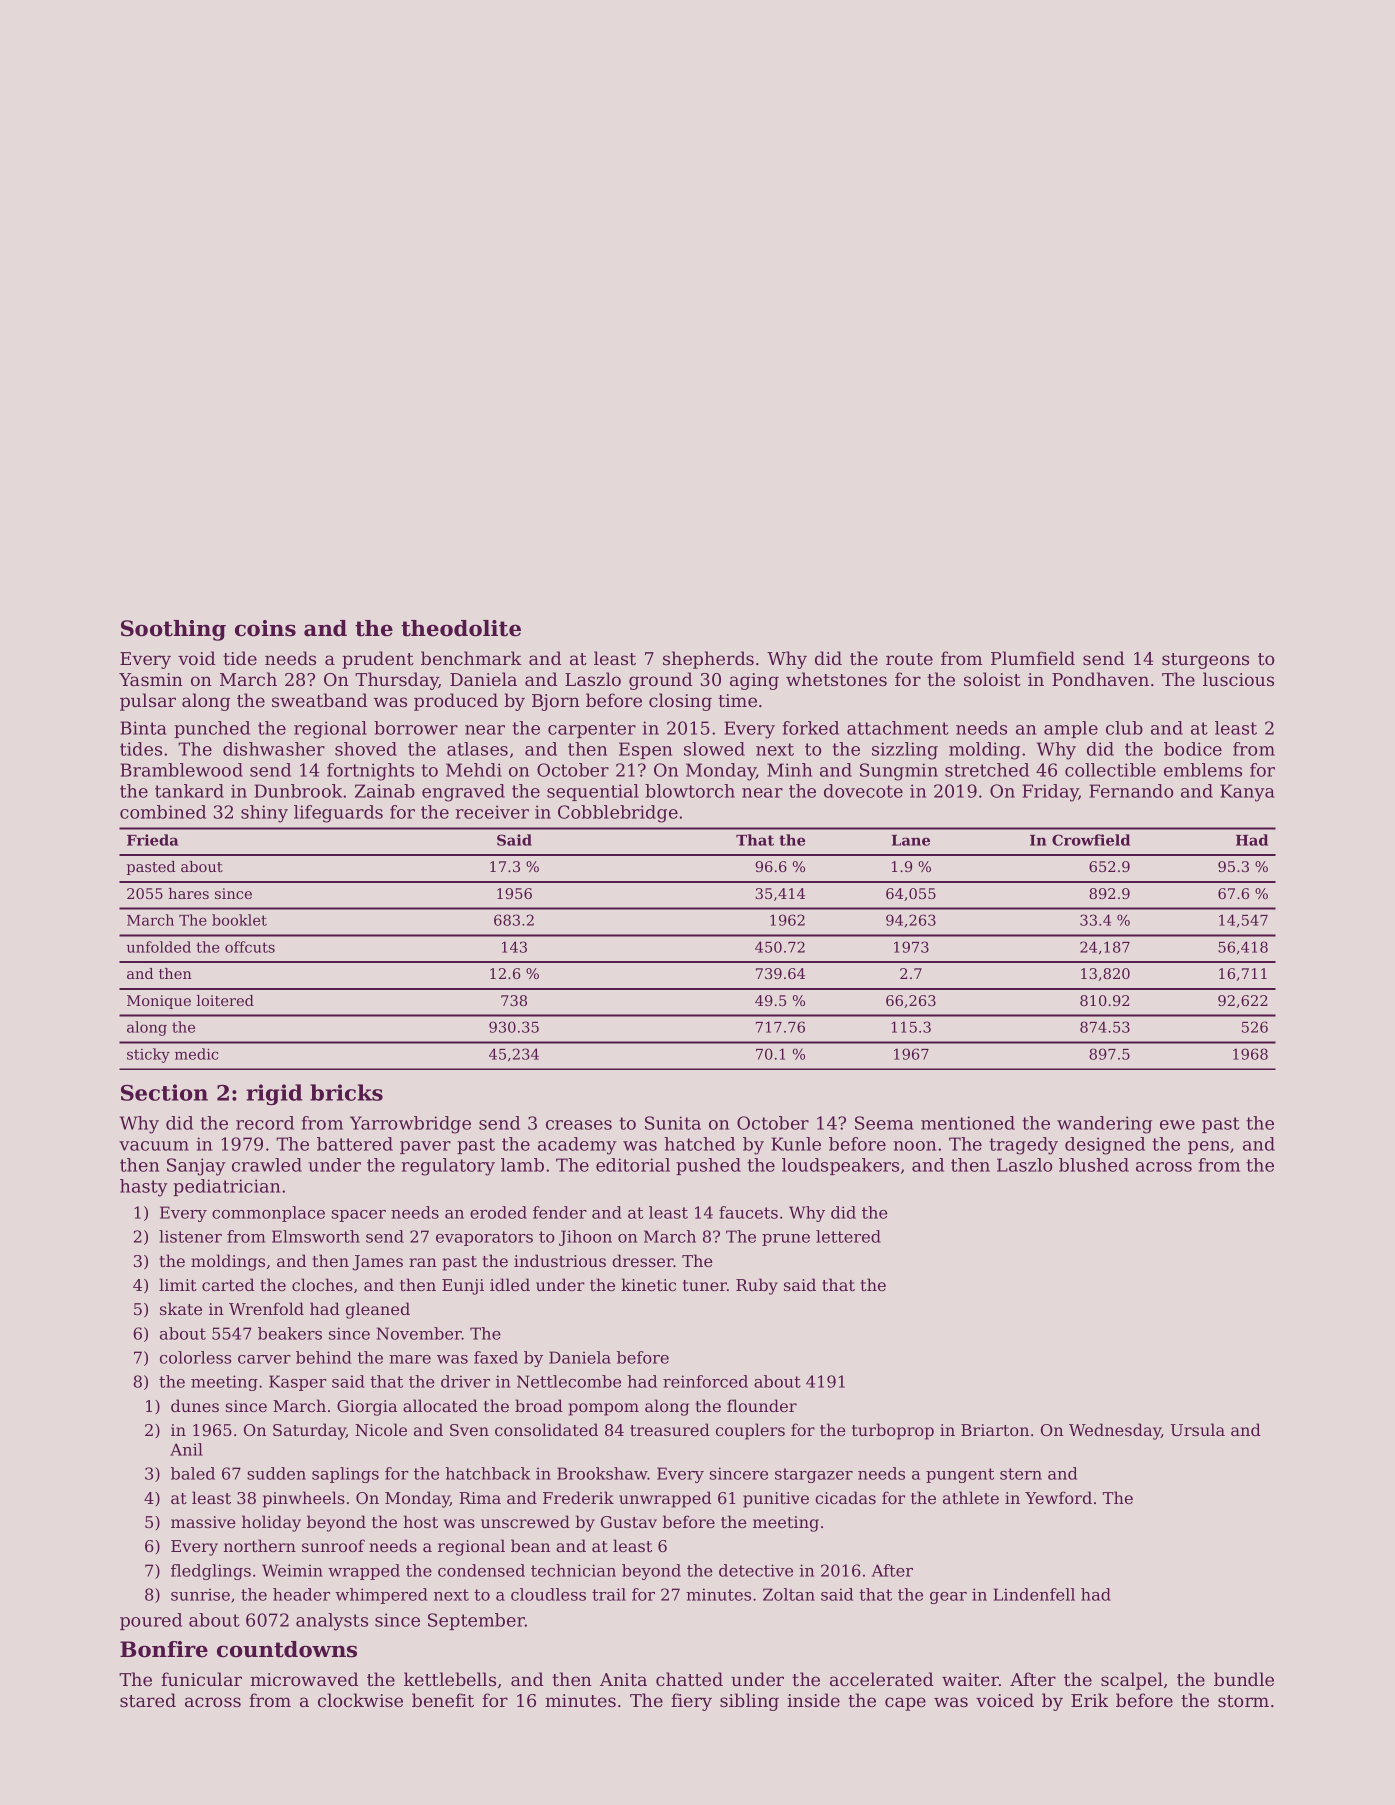  What do you see at coordinates (699, 1144) in the document?
I see `hatched` at bounding box center [699, 1144].
